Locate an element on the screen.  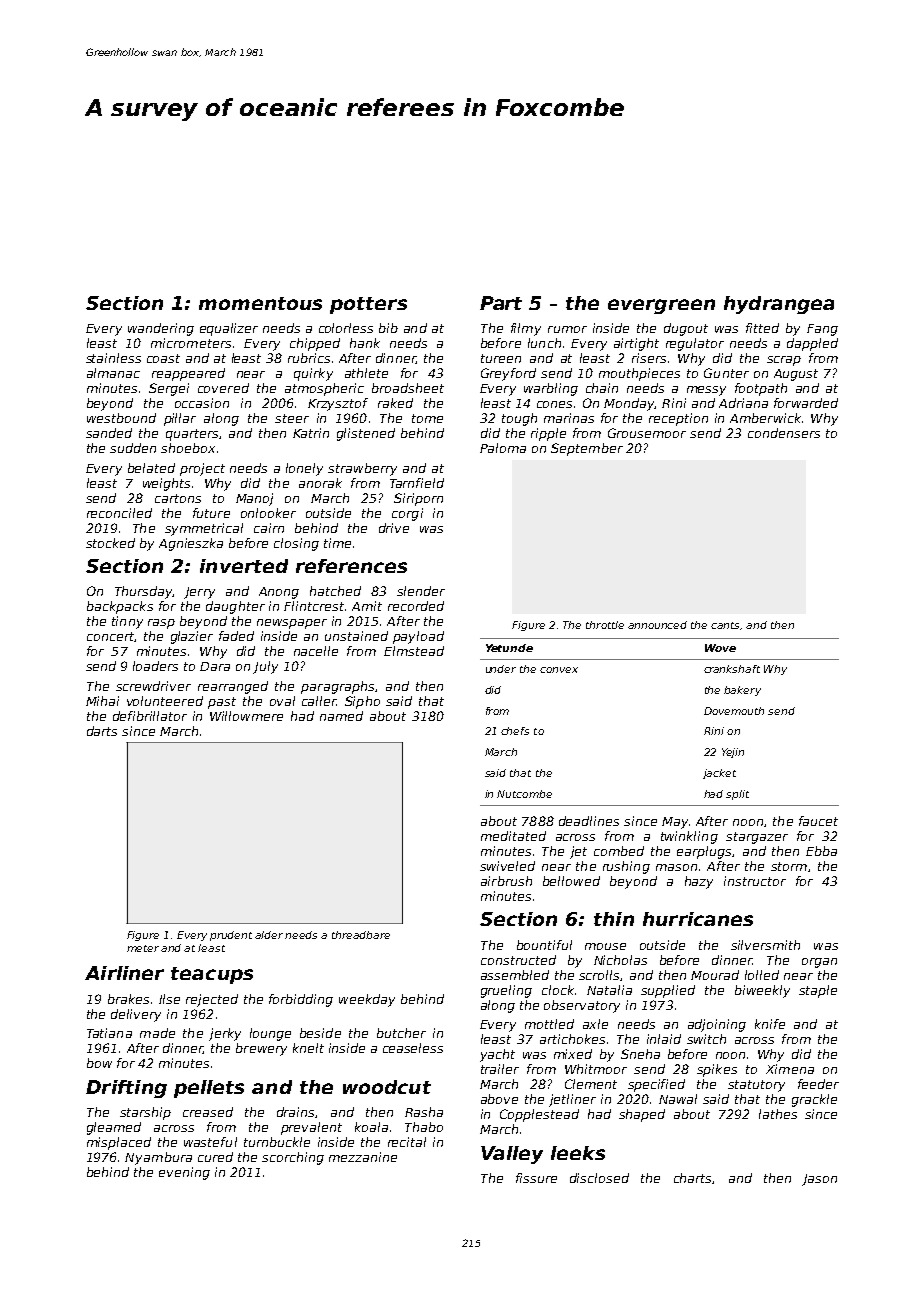
hurricanes is located at coordinates (698, 919).
